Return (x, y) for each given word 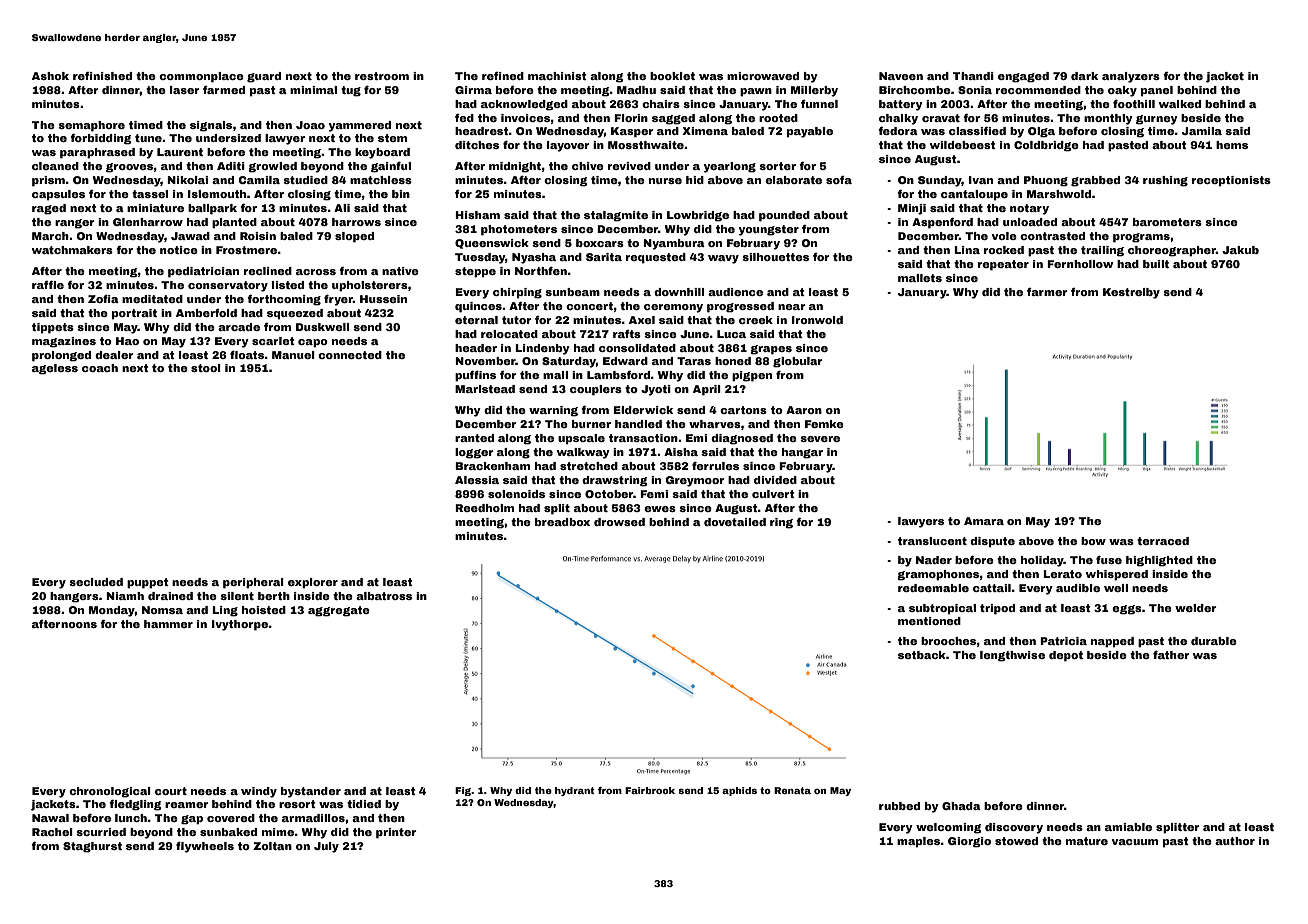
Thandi (973, 76)
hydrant (575, 791)
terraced (1163, 541)
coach (100, 368)
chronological (110, 792)
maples (919, 842)
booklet (672, 76)
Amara (984, 521)
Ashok (50, 76)
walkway (583, 453)
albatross (384, 596)
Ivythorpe (240, 625)
